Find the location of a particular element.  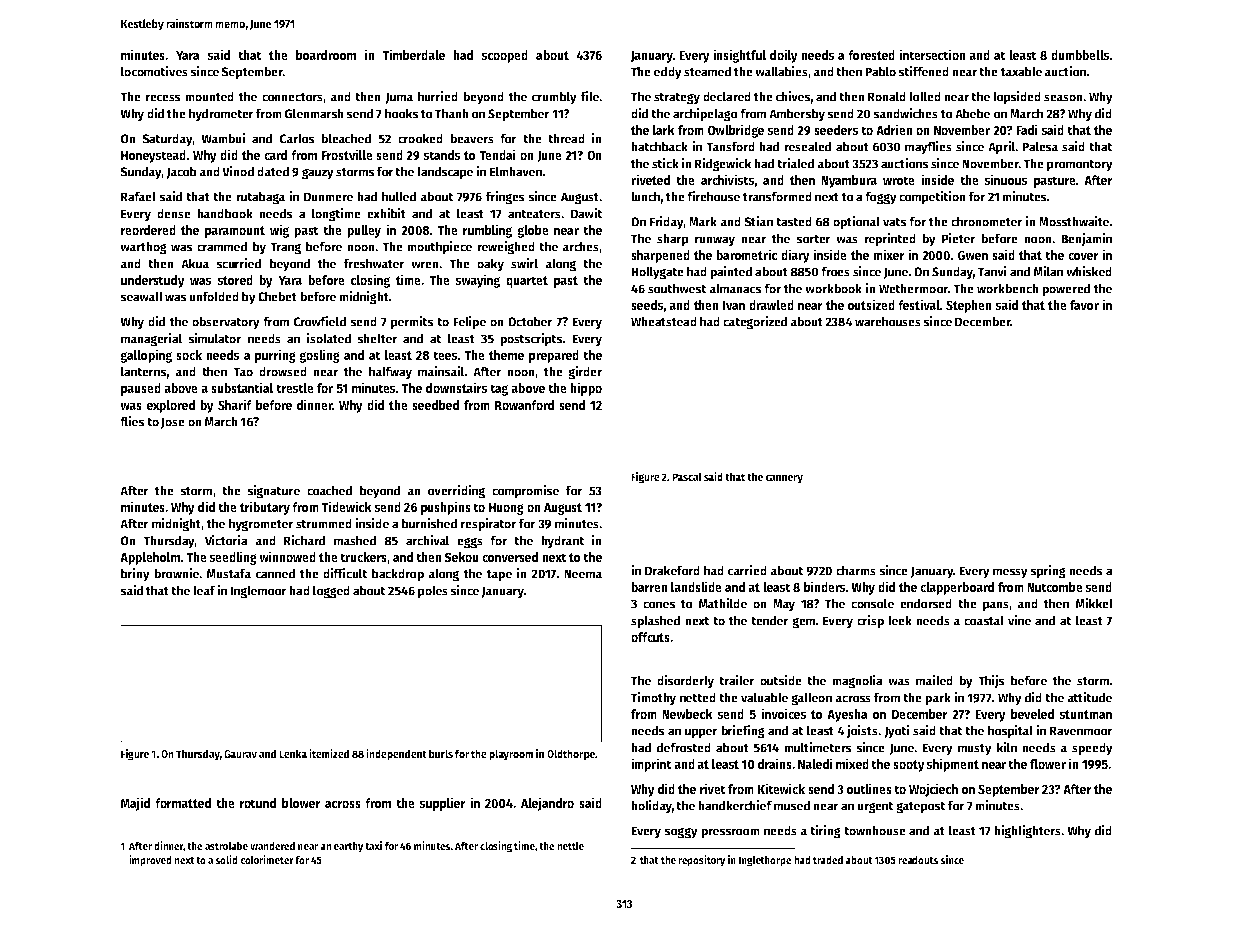

paused is located at coordinates (141, 389).
